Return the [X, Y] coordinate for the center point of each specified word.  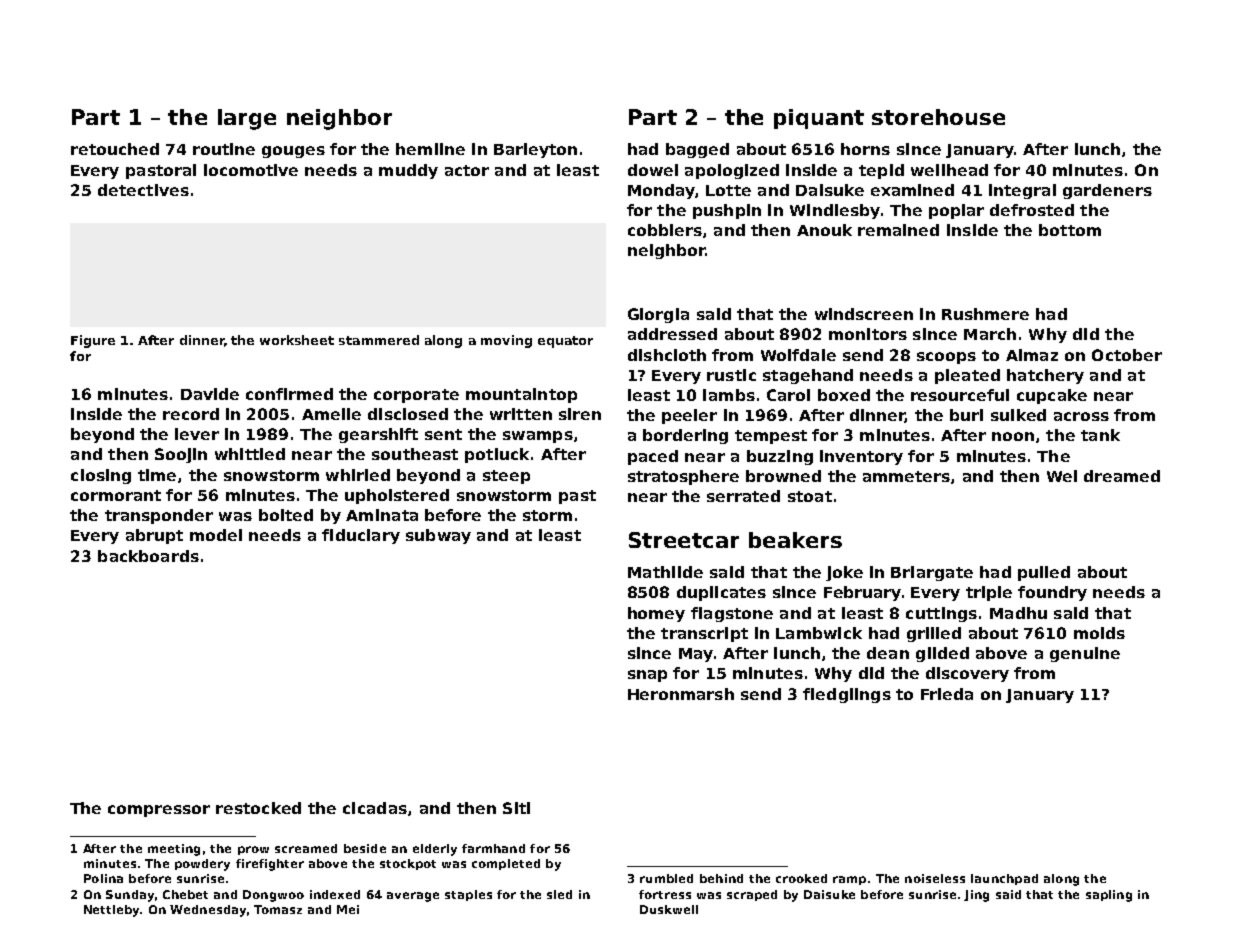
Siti [516, 808]
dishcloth [667, 355]
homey [656, 614]
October [1127, 355]
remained [898, 230]
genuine [1085, 654]
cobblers [665, 230]
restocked [258, 808]
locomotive [251, 170]
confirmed [289, 394]
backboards [148, 556]
